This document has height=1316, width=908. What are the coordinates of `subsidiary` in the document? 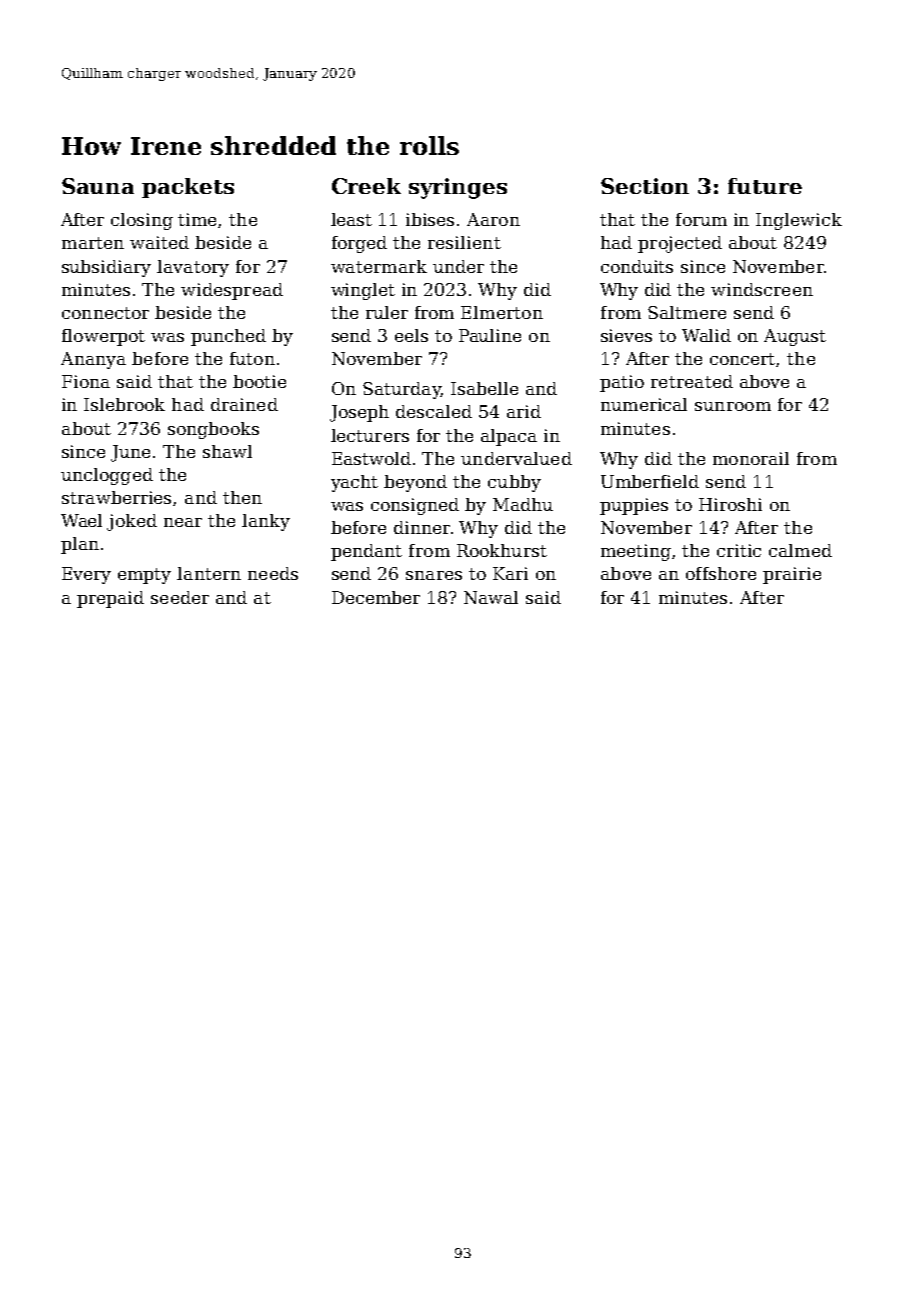 It's located at (106, 268).
